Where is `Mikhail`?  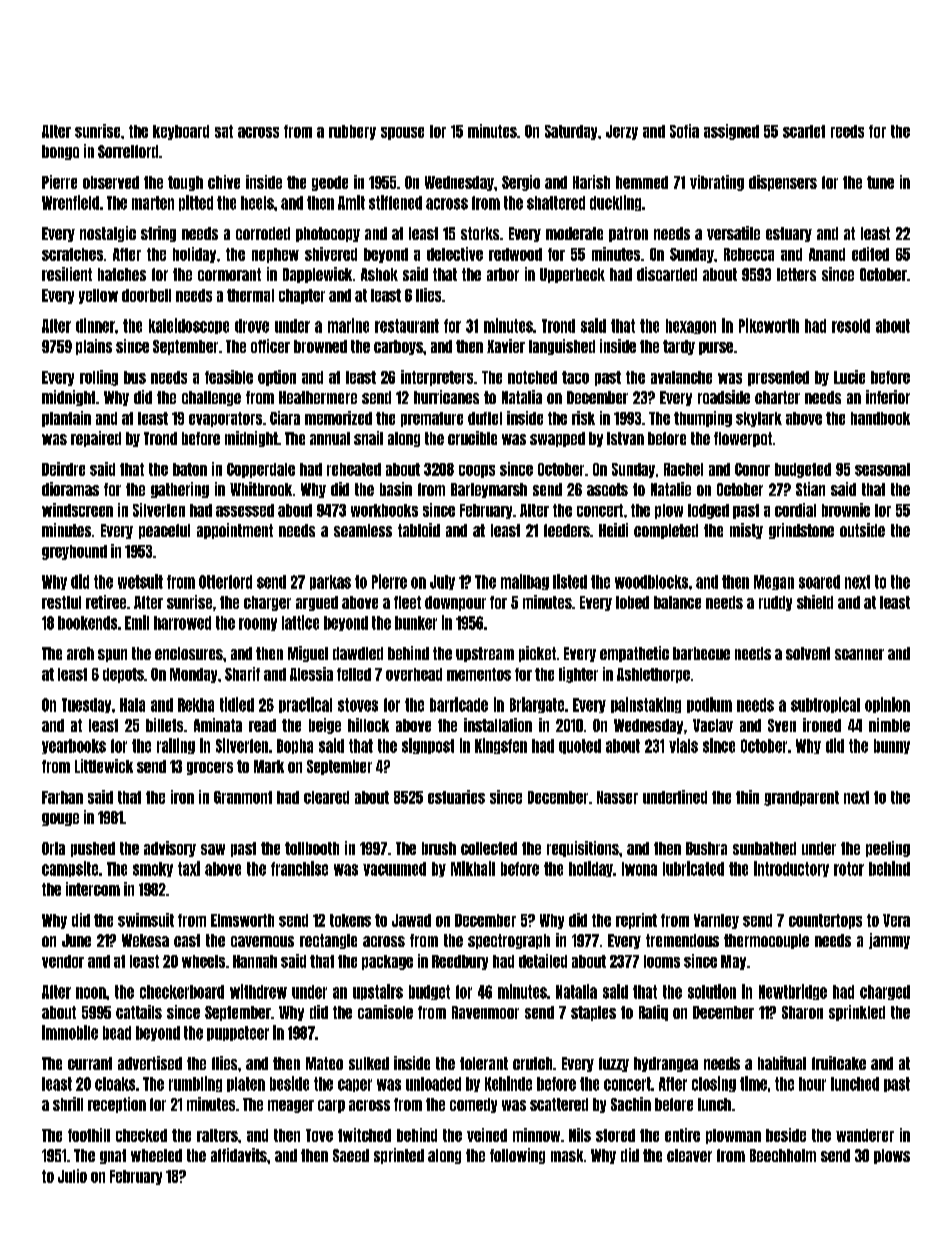
Mikhail is located at coordinates (473, 868).
